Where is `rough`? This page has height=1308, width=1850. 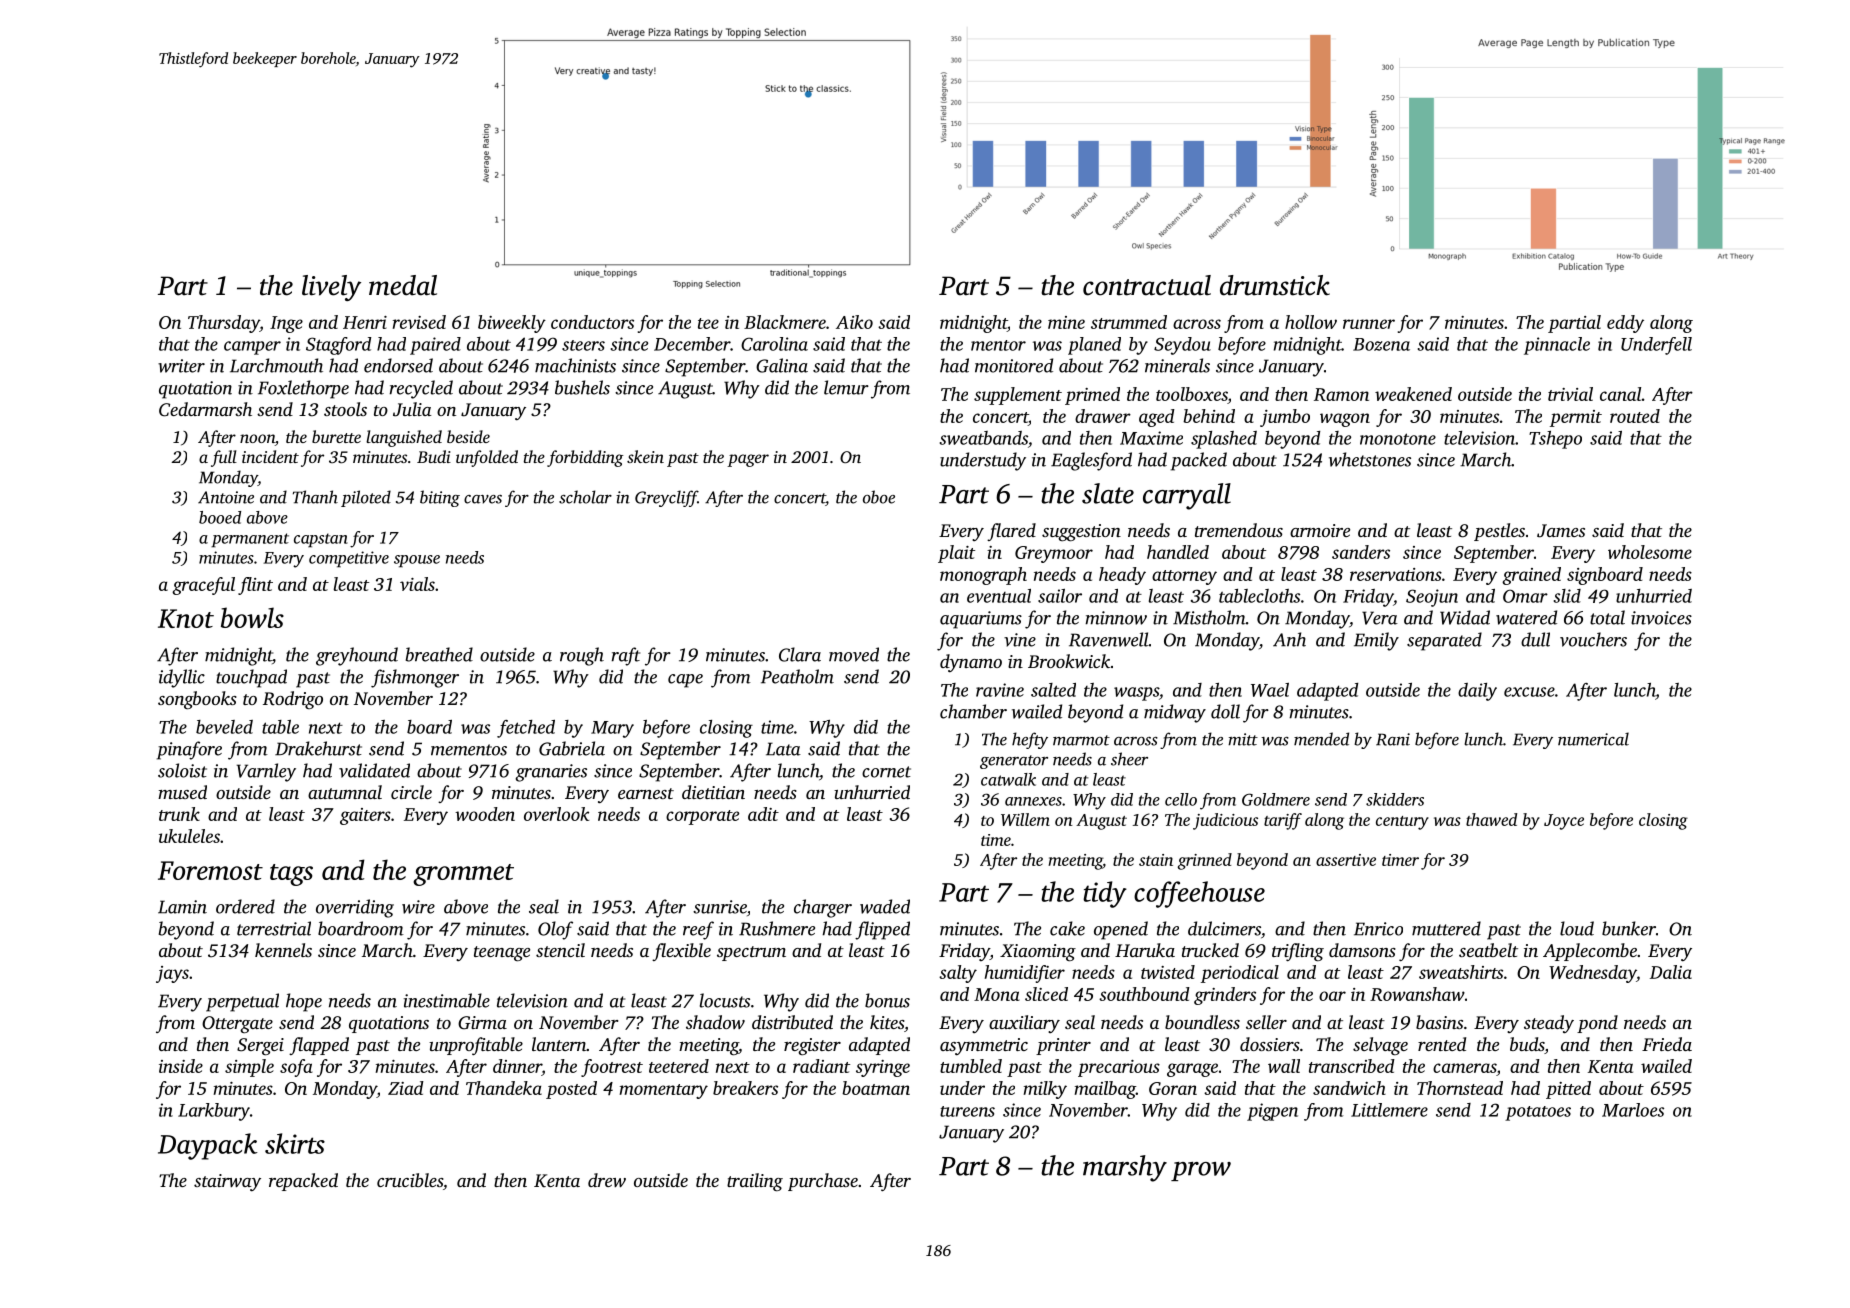
rough is located at coordinates (582, 656).
